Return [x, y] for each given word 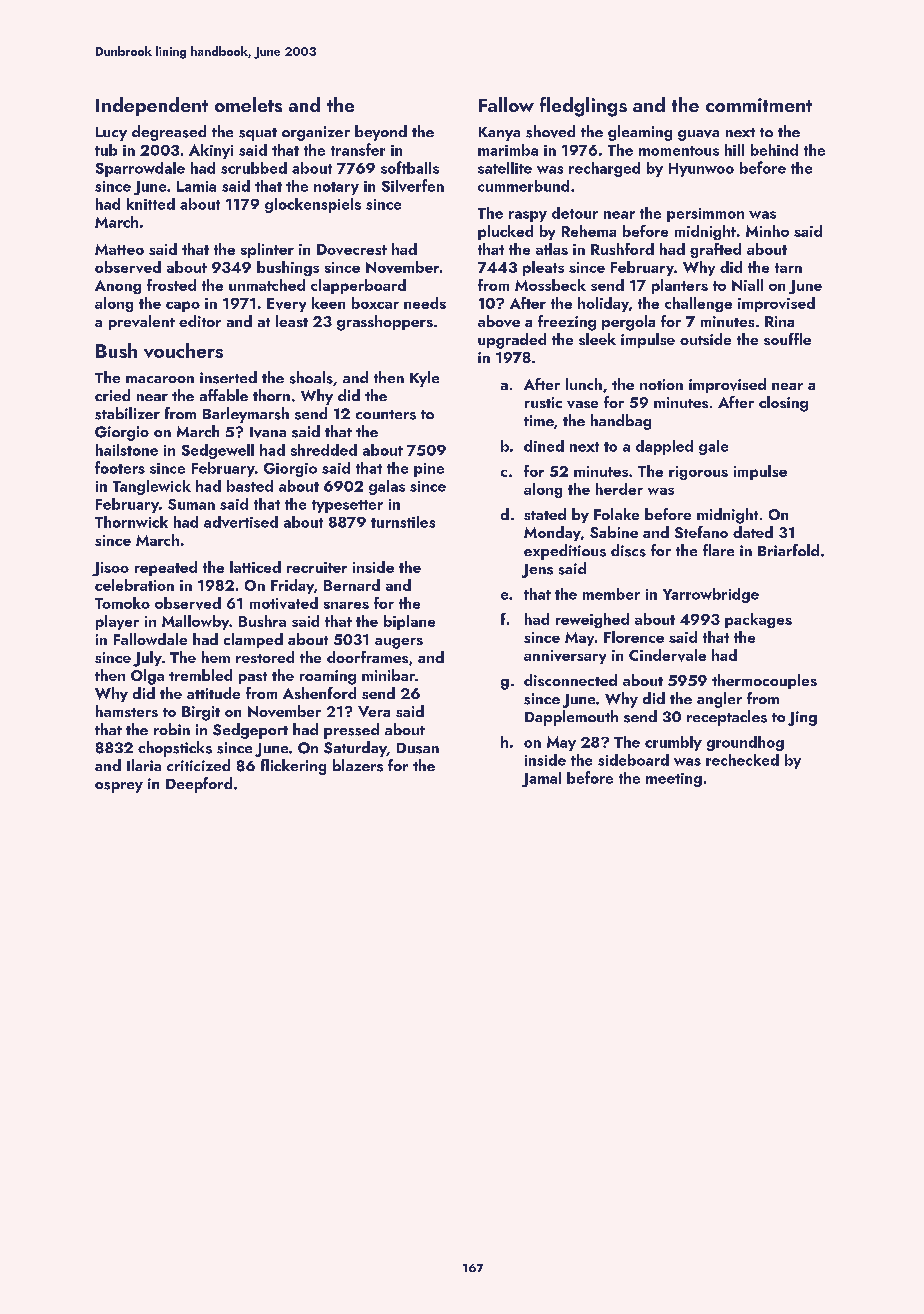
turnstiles [403, 522]
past [253, 678]
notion [661, 384]
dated [753, 532]
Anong [118, 287]
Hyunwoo [701, 170]
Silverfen [413, 185]
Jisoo [110, 569]
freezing [567, 323]
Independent [152, 106]
